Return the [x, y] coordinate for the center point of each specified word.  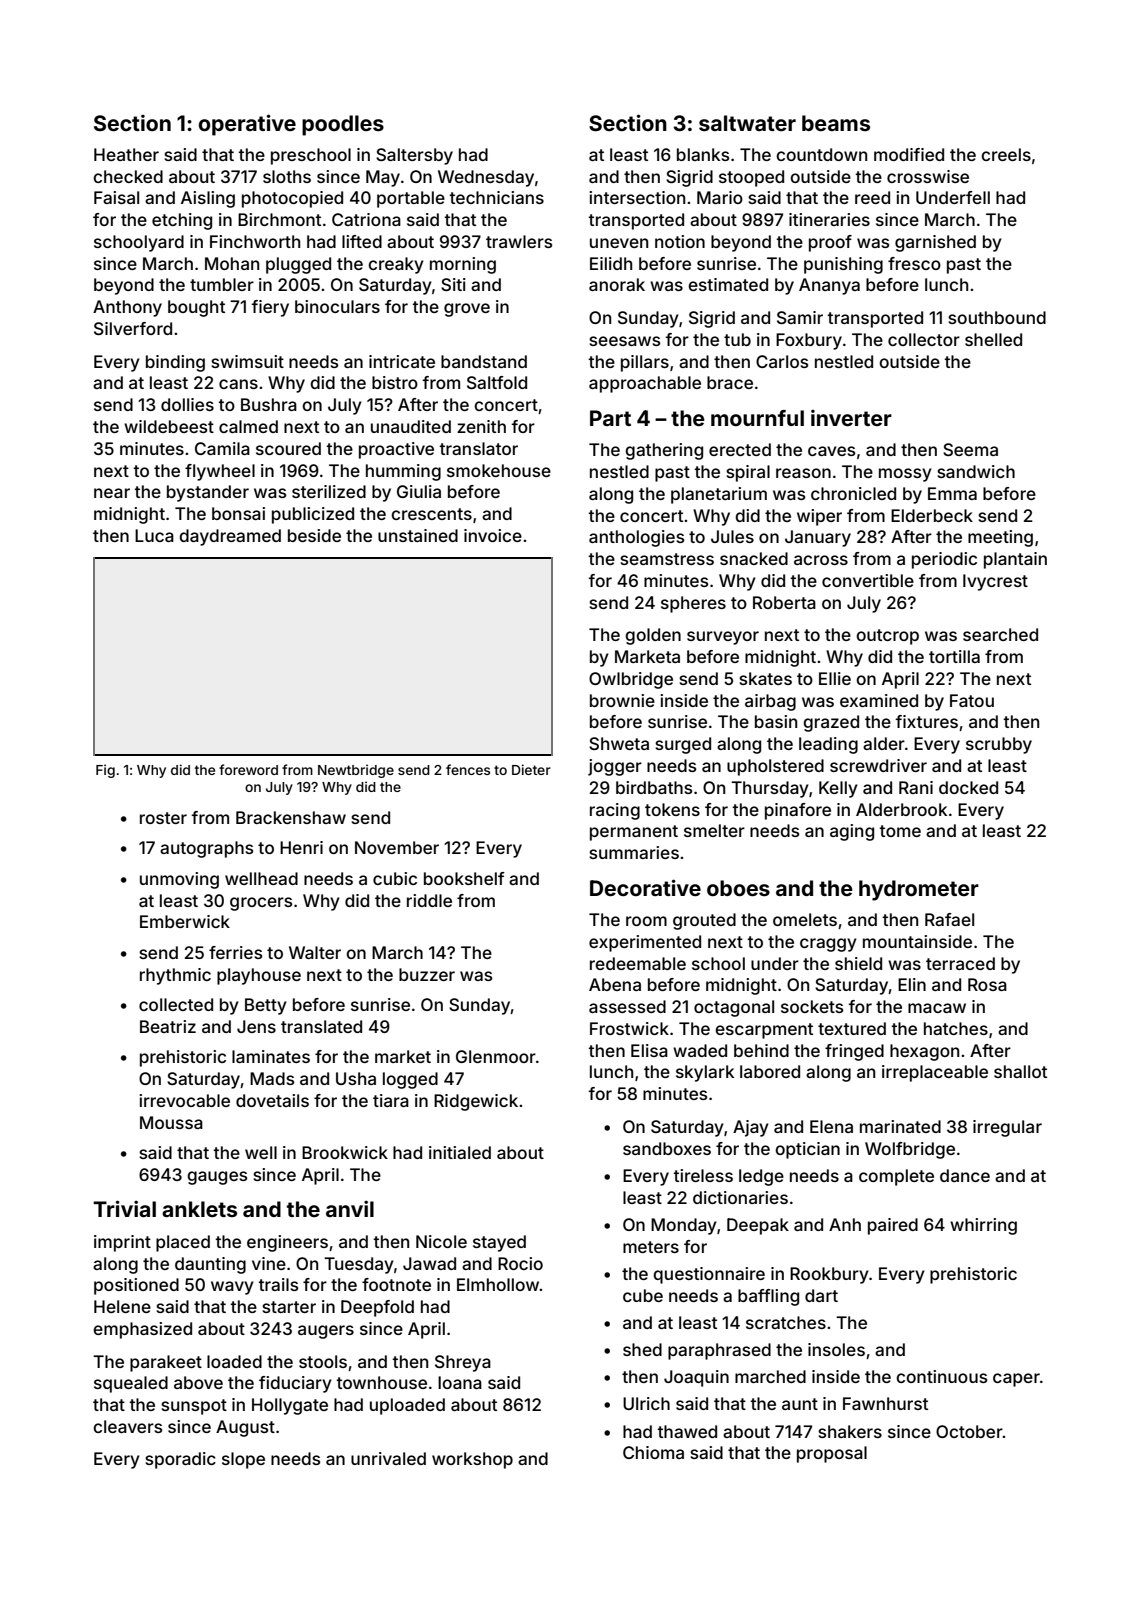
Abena [615, 984]
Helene [122, 1306]
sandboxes [667, 1148]
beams [836, 123]
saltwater [747, 123]
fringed [854, 1052]
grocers [261, 904]
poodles [343, 125]
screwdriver [878, 765]
